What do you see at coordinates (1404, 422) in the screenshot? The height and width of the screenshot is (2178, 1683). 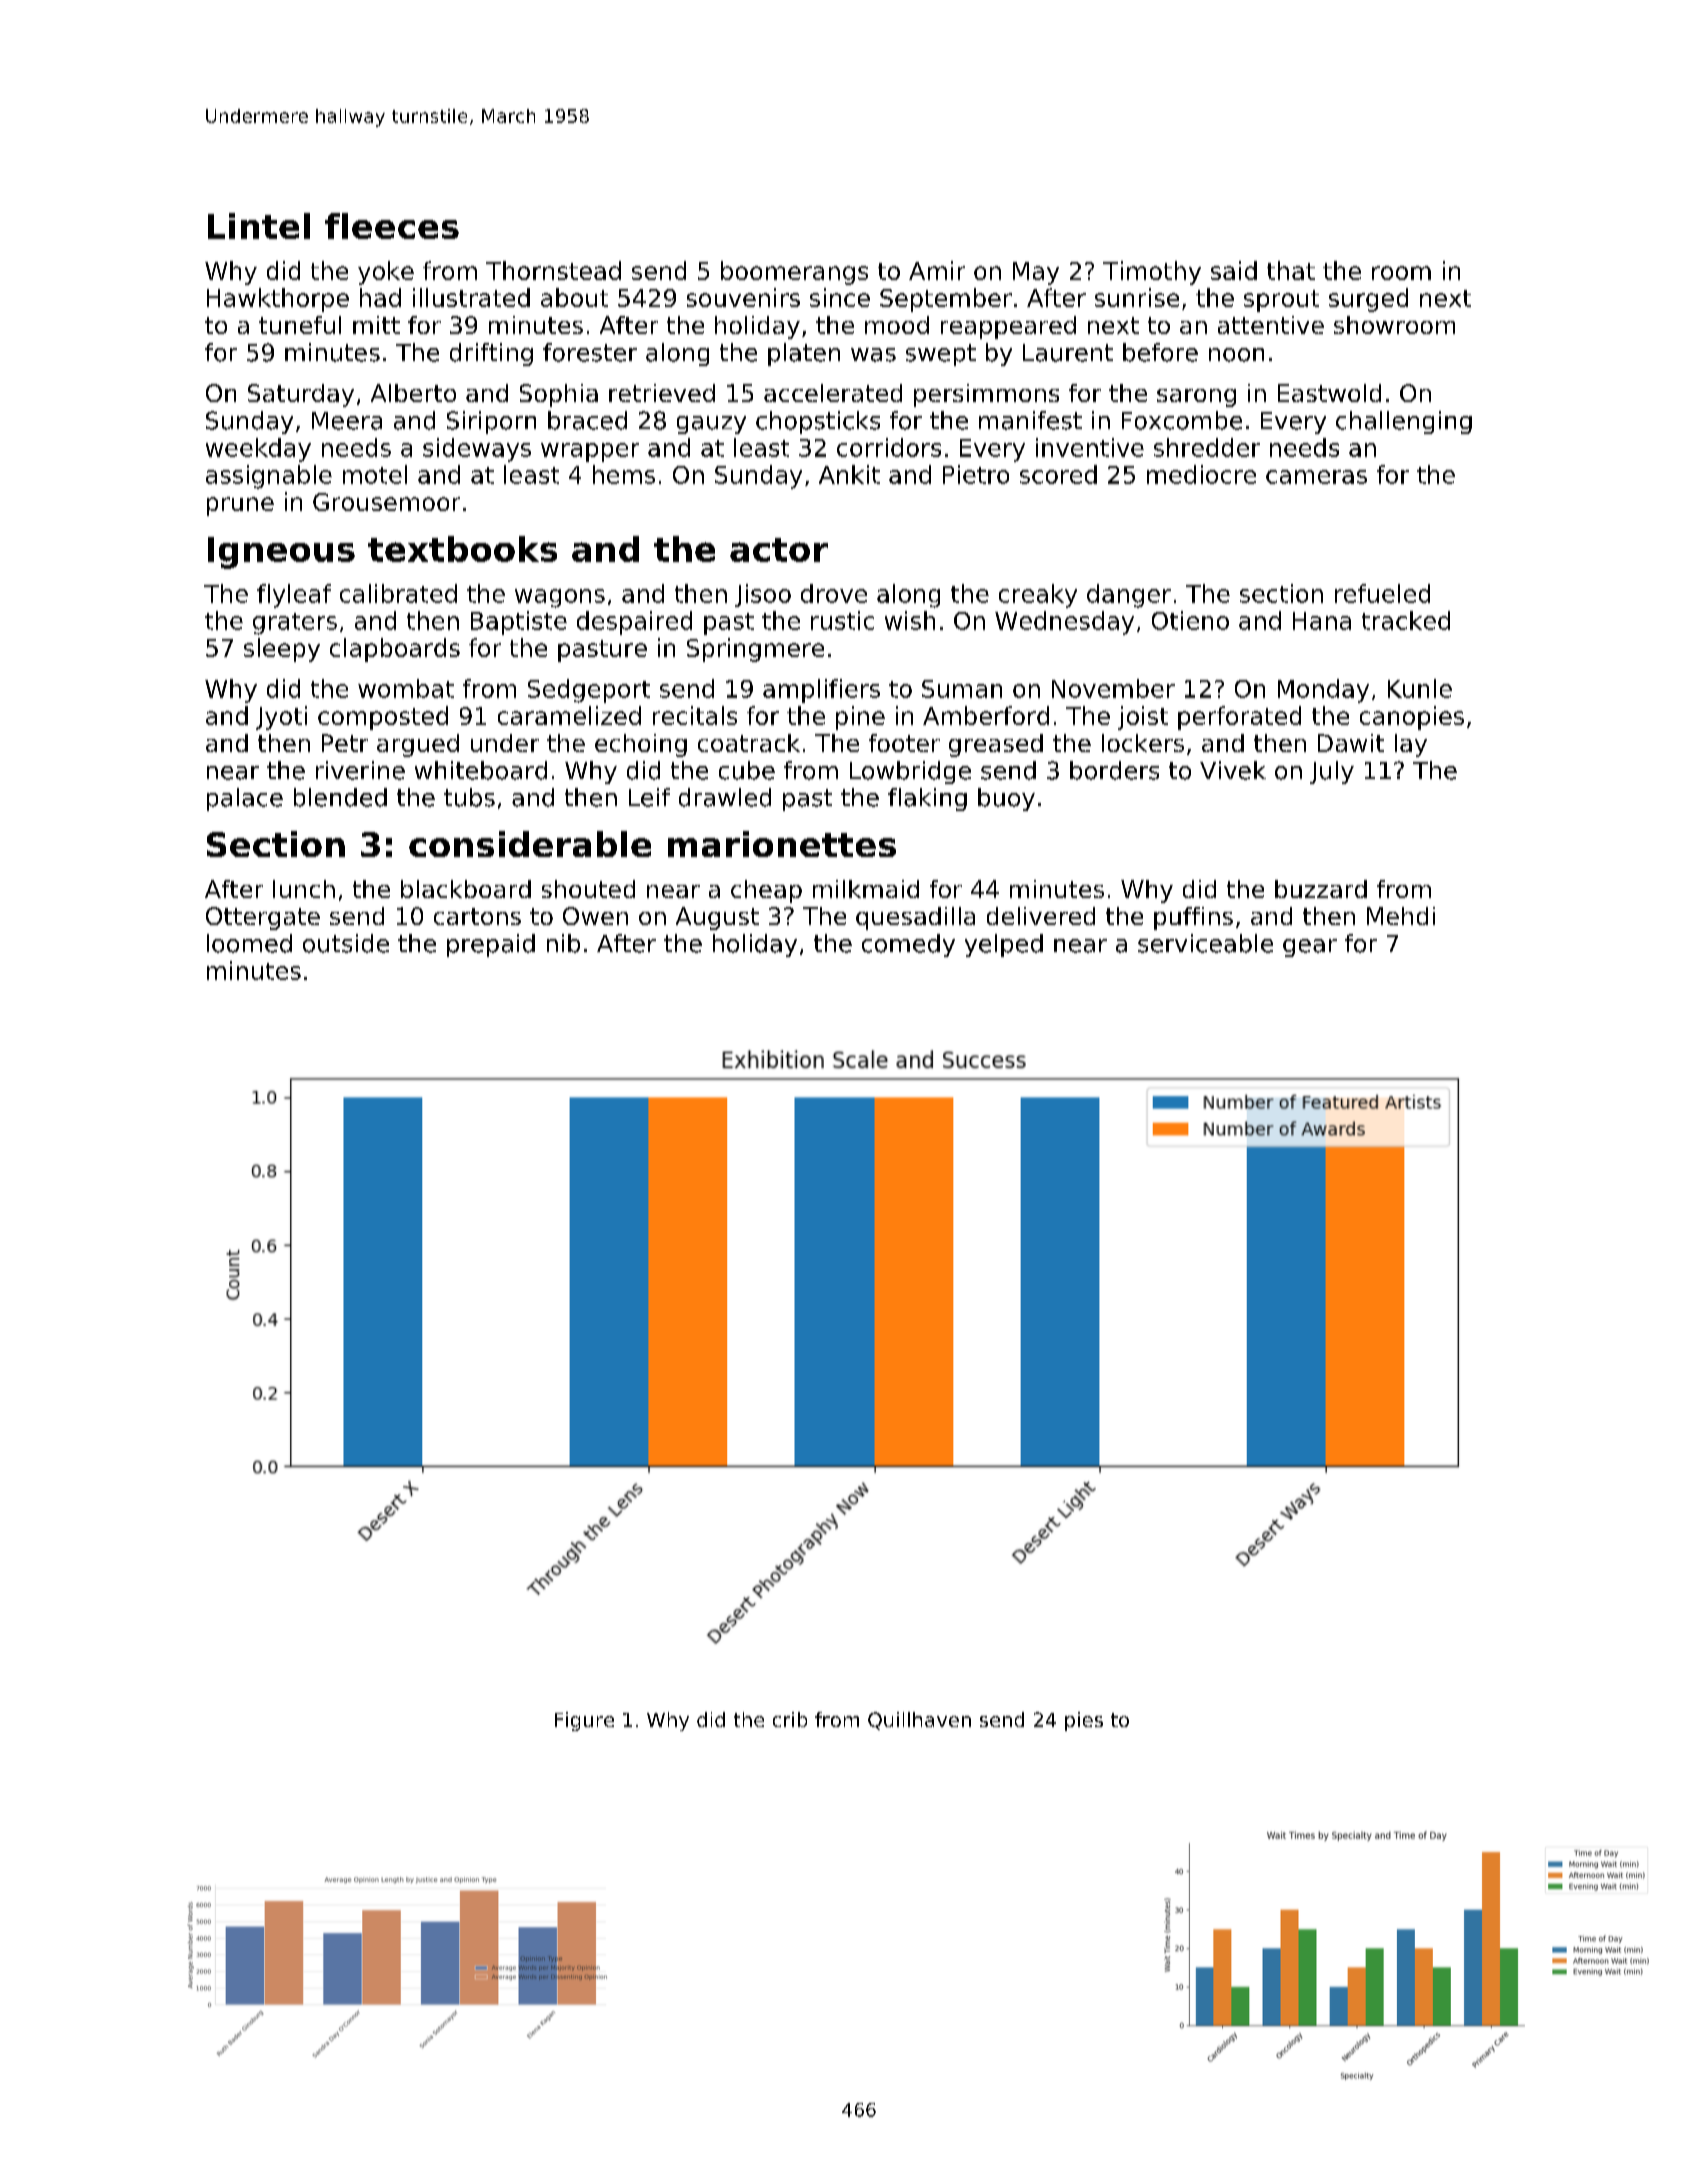 I see `challenging` at bounding box center [1404, 422].
